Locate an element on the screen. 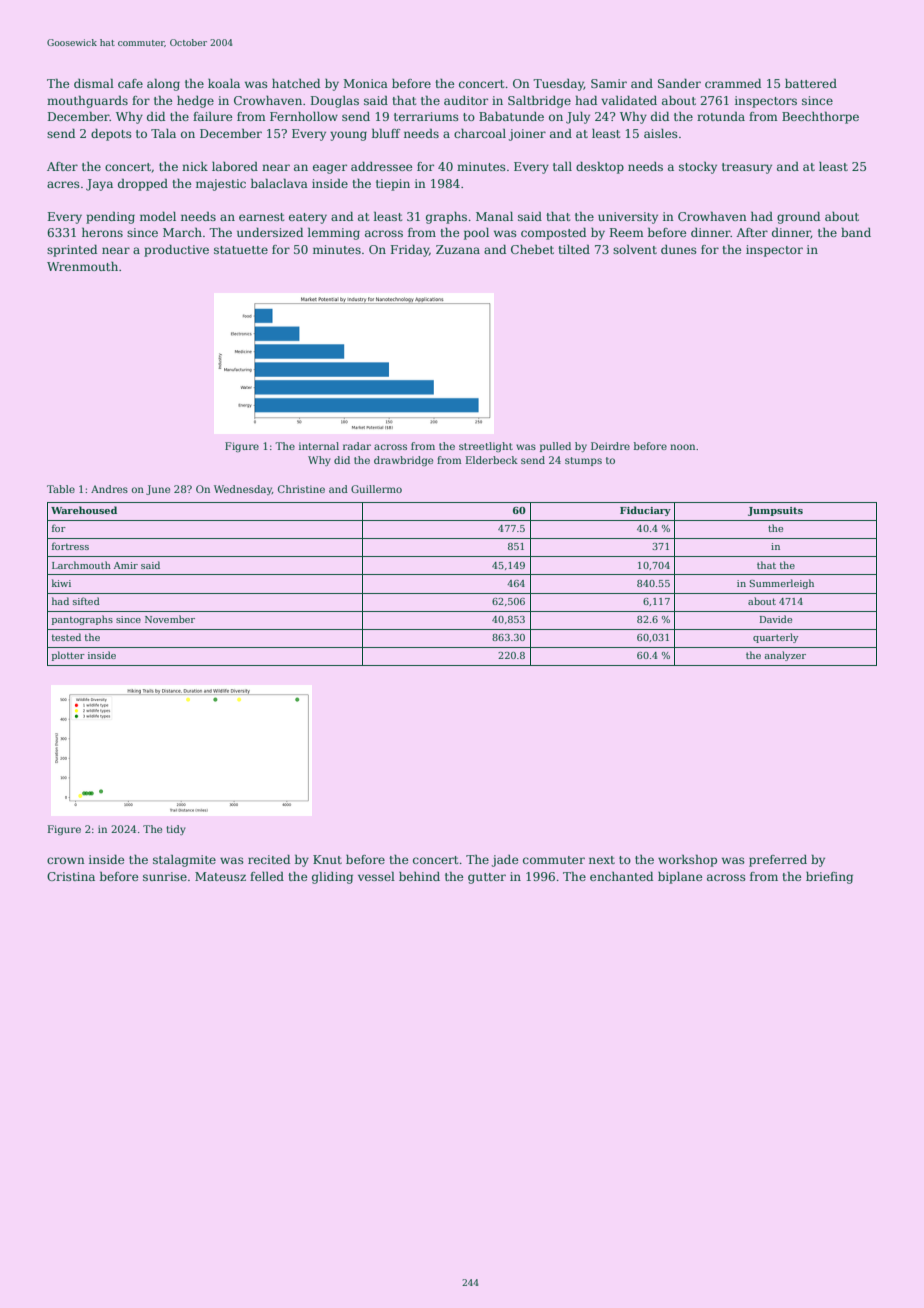 The width and height of the screenshot is (924, 1308). noon is located at coordinates (682, 447).
